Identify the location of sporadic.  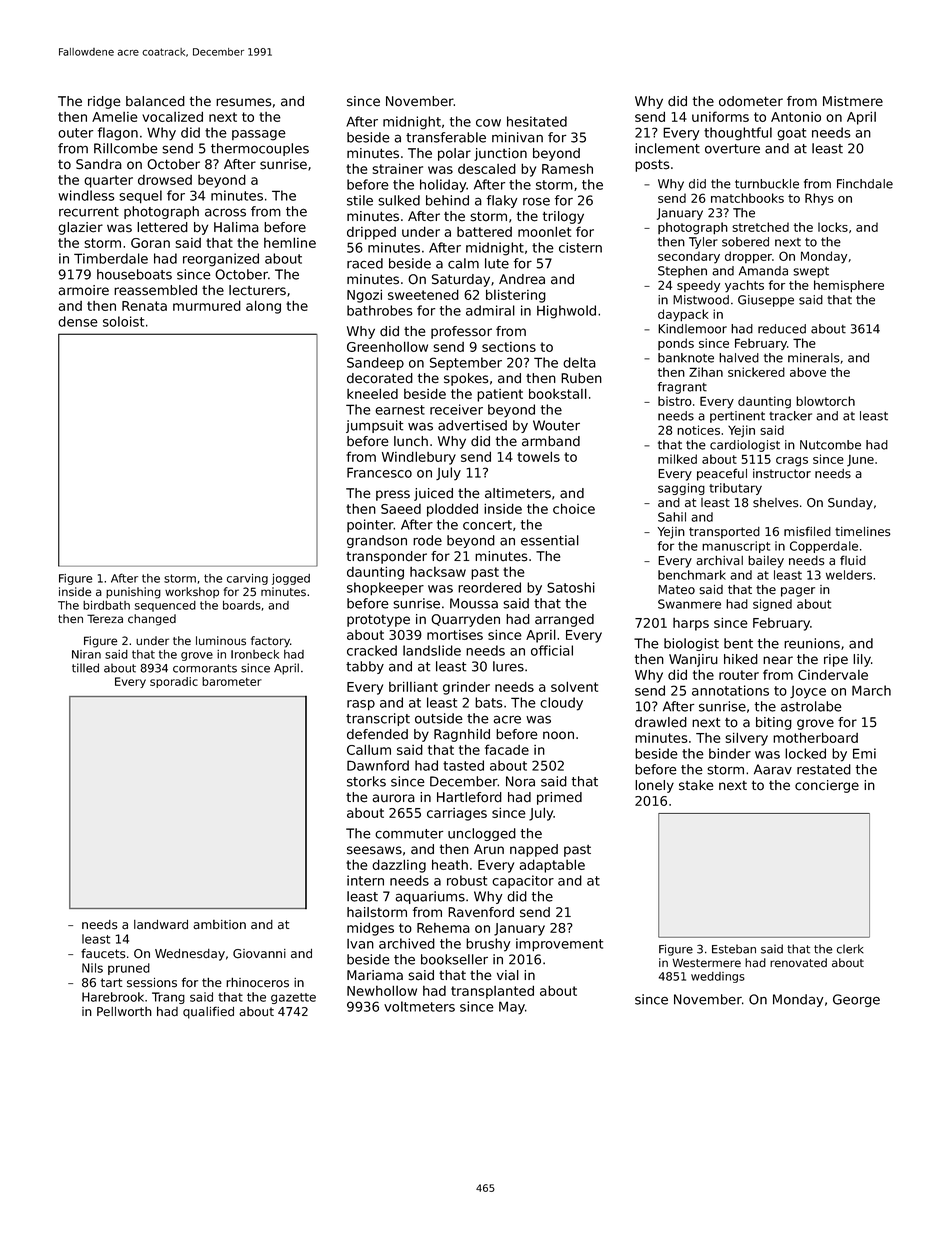
(174, 682).
